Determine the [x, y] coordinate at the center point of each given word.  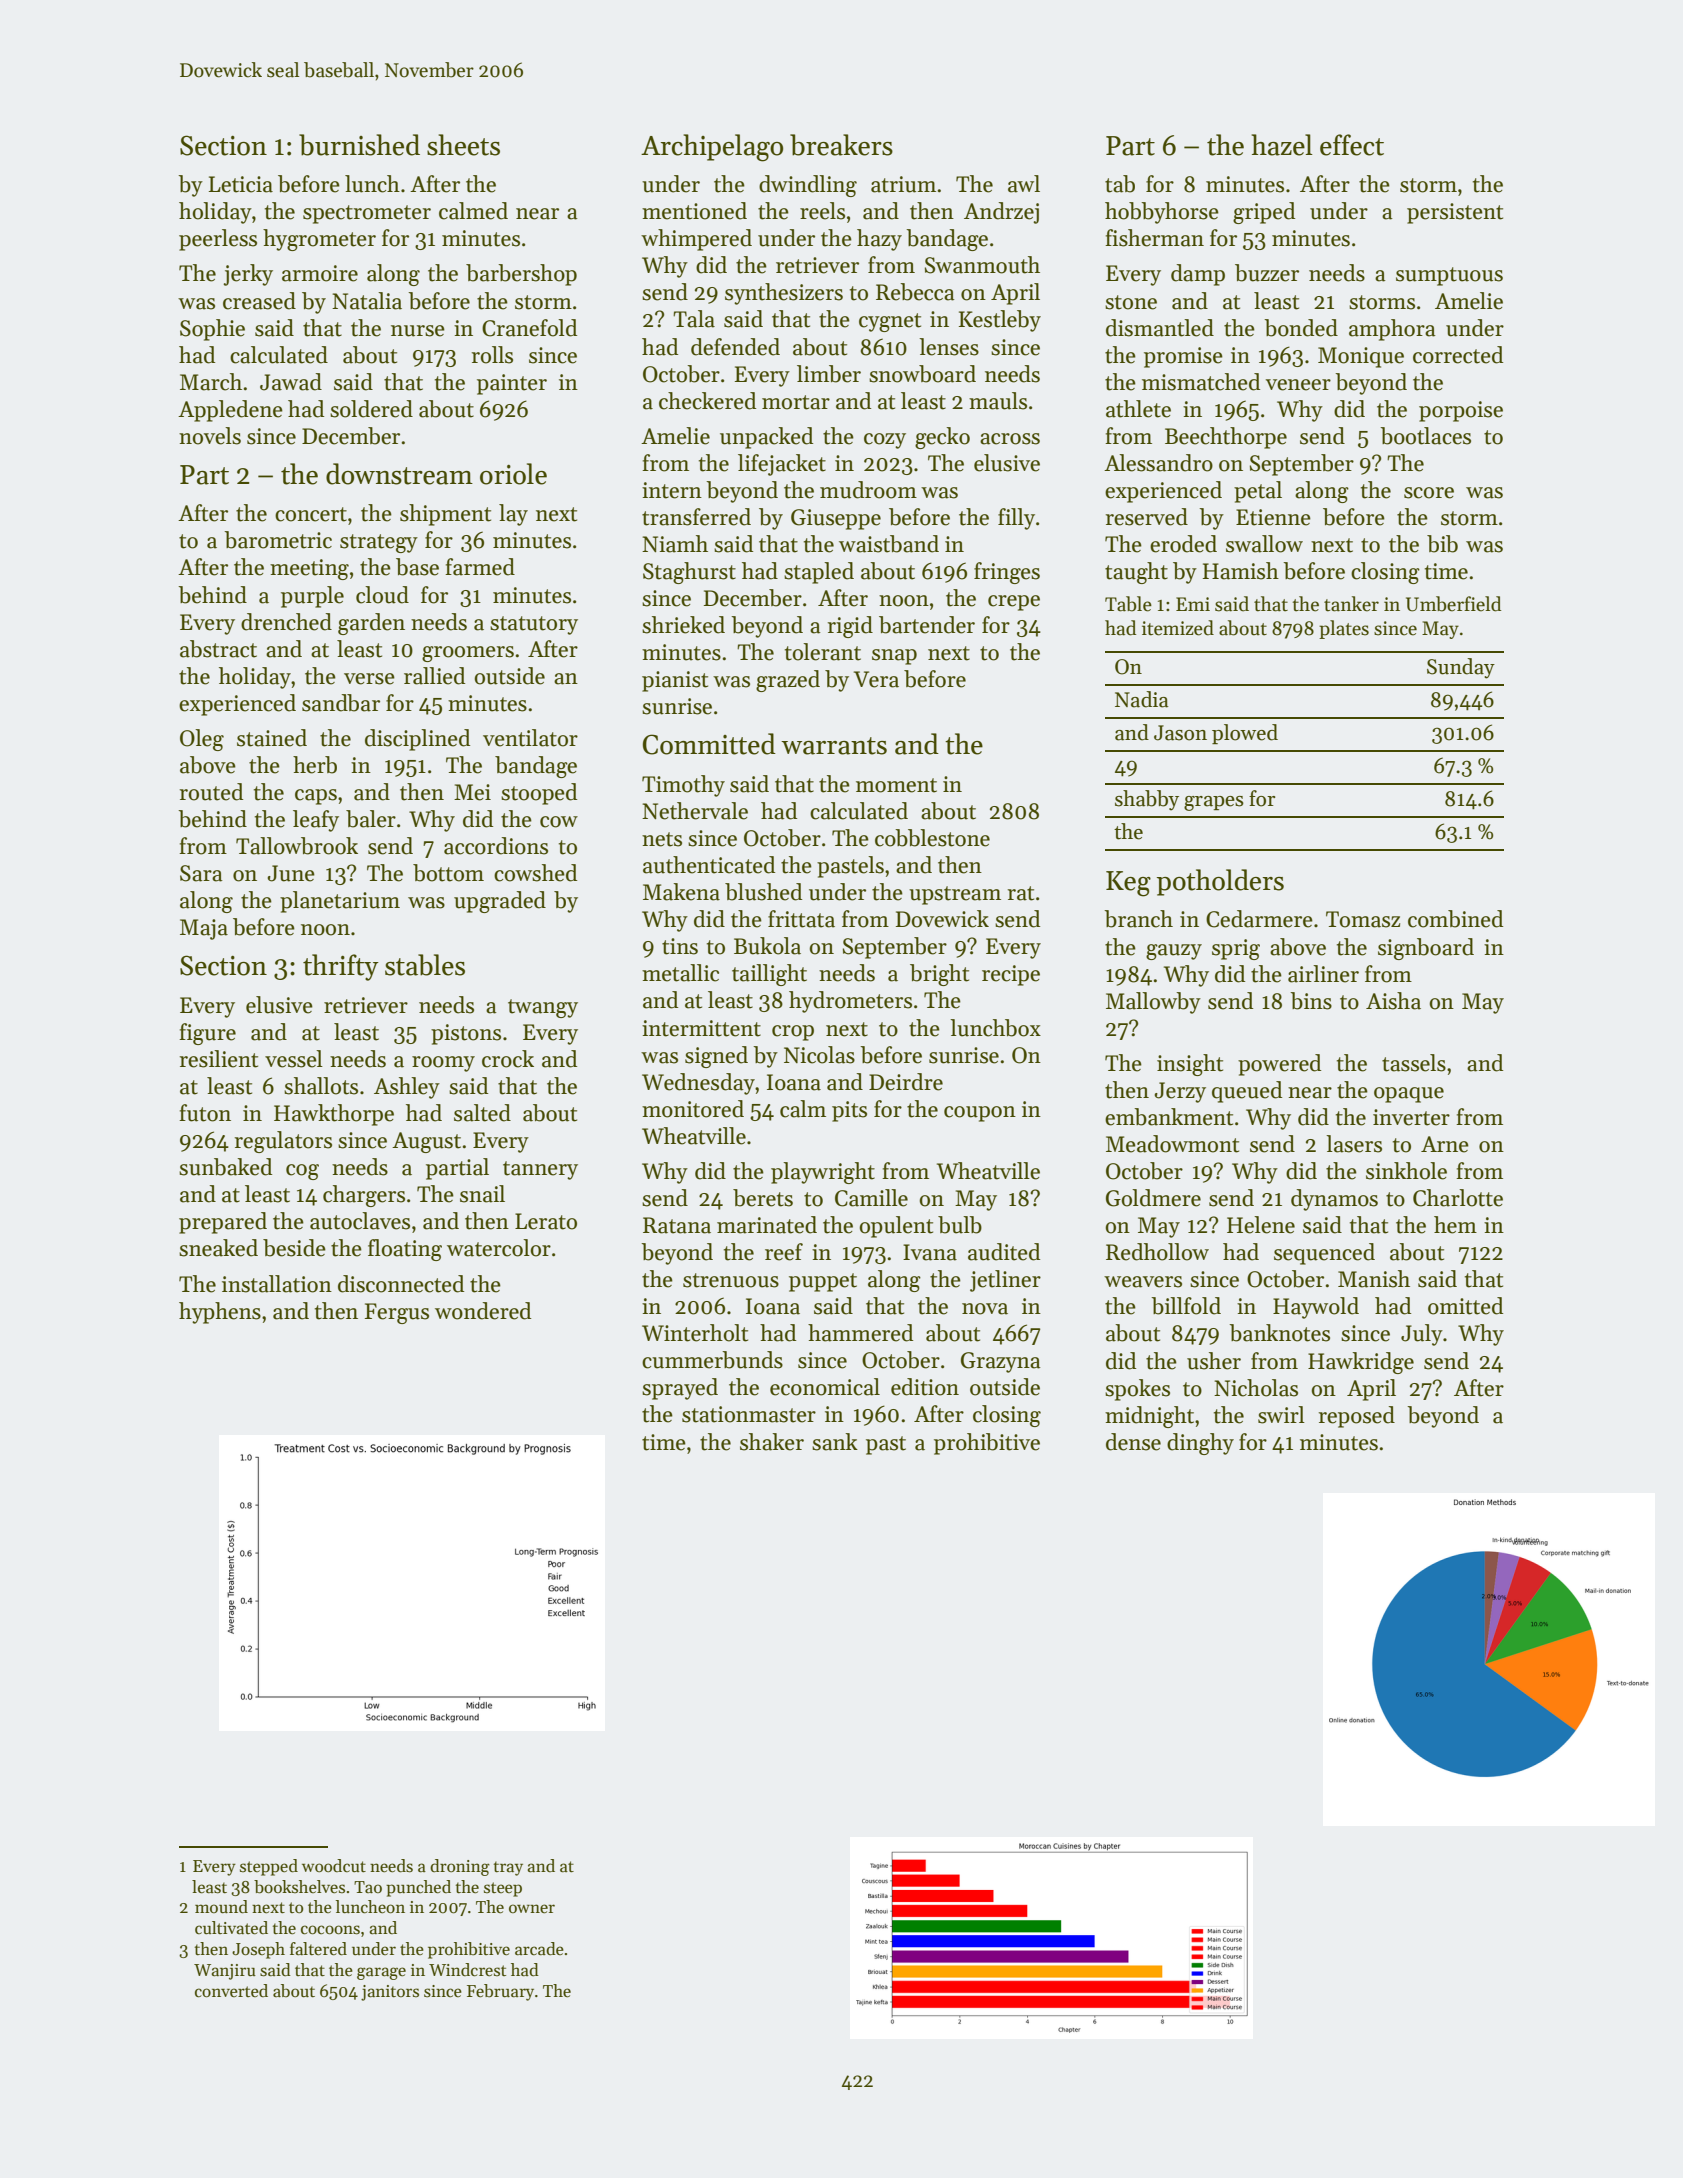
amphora [1392, 330]
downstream [399, 474]
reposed [1357, 1417]
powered [1279, 1065]
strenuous [731, 1280]
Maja [204, 929]
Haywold [1316, 1308]
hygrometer [319, 240]
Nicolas [819, 1055]
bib [1442, 544]
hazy [879, 240]
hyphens [220, 1313]
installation [277, 1284]
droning [460, 1867]
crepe [1014, 603]
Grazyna [1001, 1362]
